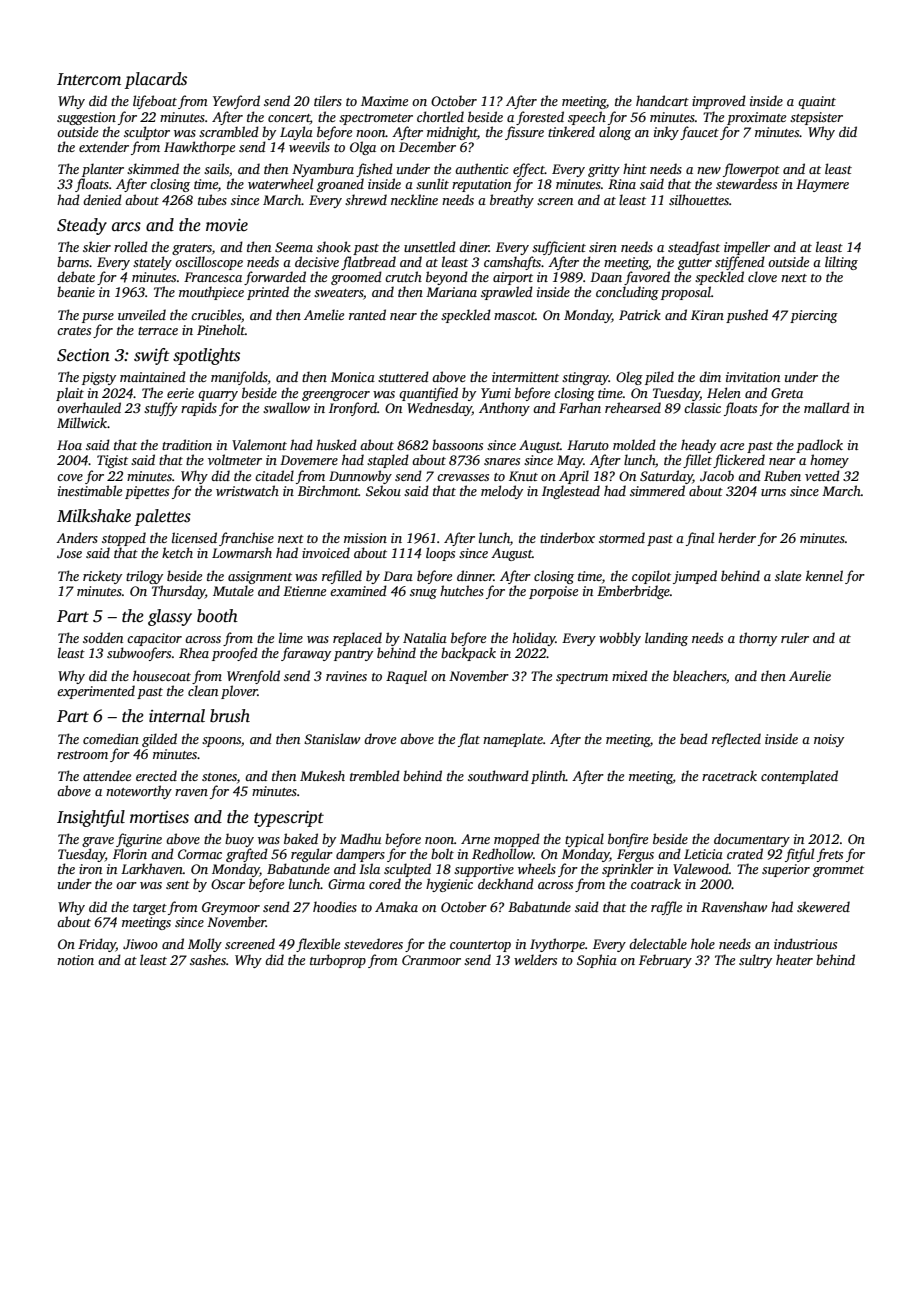 This screenshot has width=924, height=1308. What do you see at coordinates (502, 461) in the screenshot?
I see `snares` at bounding box center [502, 461].
